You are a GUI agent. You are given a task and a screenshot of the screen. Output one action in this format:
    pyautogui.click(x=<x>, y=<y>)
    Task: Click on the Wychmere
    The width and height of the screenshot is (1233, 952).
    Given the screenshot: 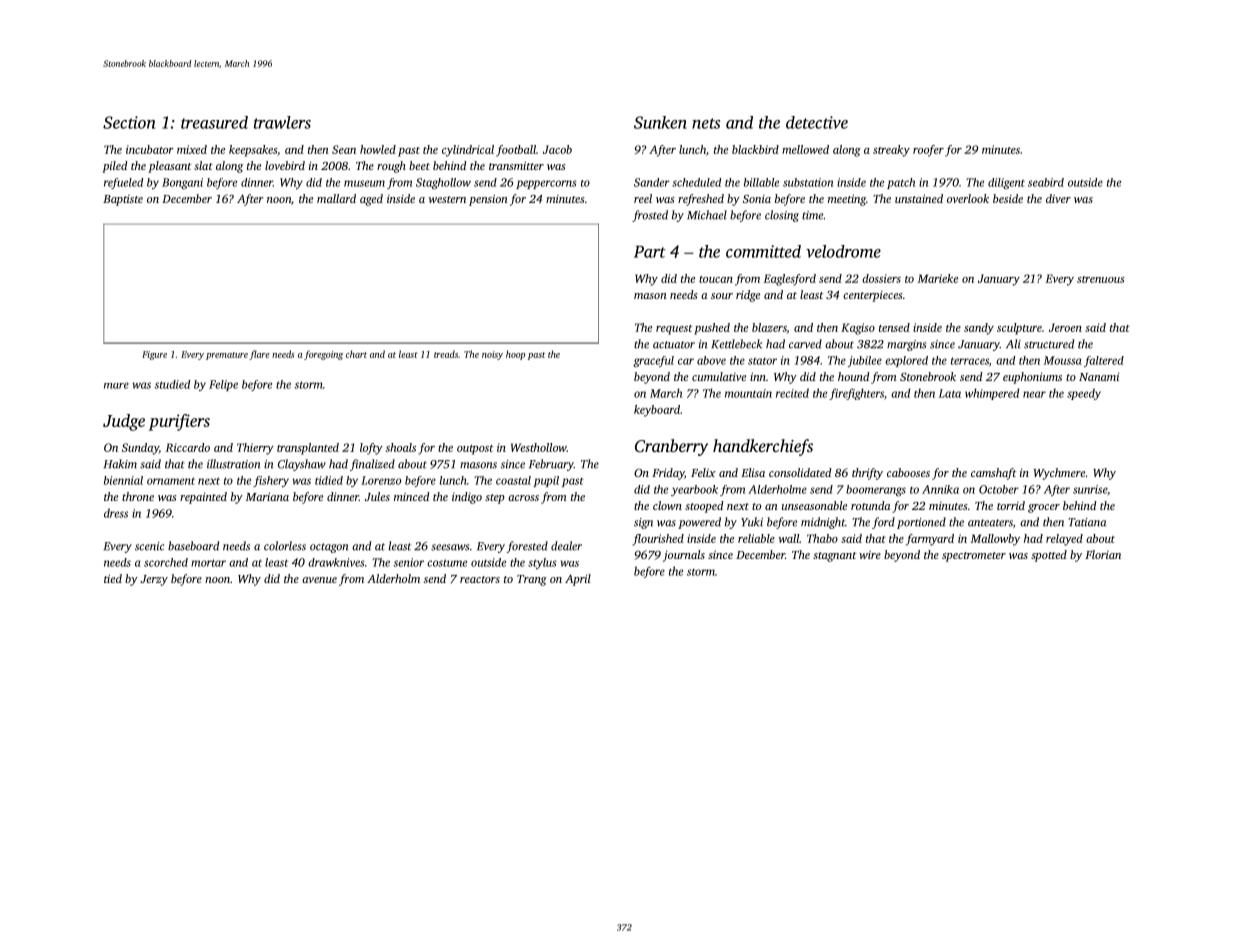 What is the action you would take?
    pyautogui.click(x=1059, y=474)
